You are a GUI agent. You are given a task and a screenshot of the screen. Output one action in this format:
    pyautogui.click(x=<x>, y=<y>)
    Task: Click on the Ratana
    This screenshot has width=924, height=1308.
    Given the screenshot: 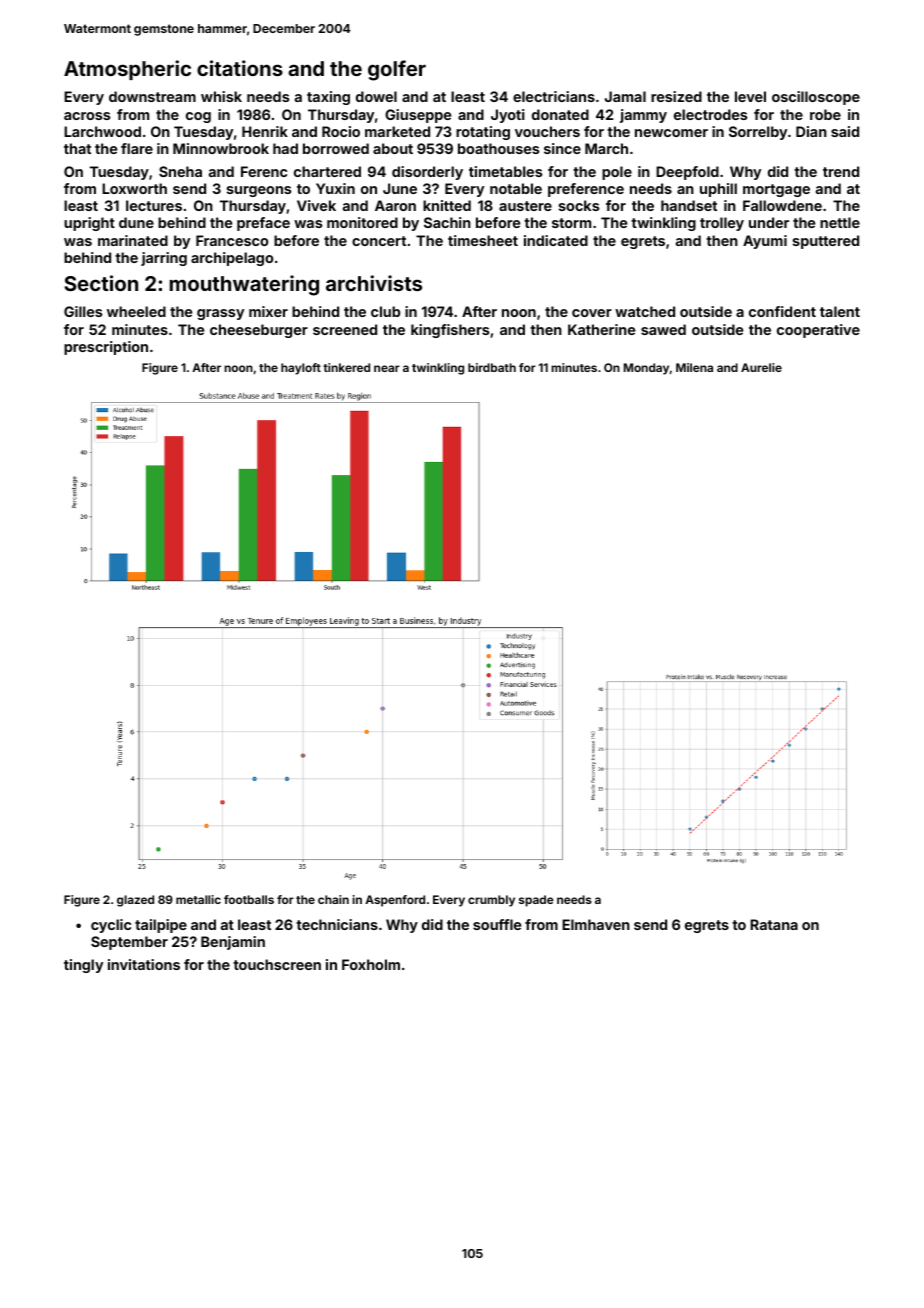 What is the action you would take?
    pyautogui.click(x=774, y=924)
